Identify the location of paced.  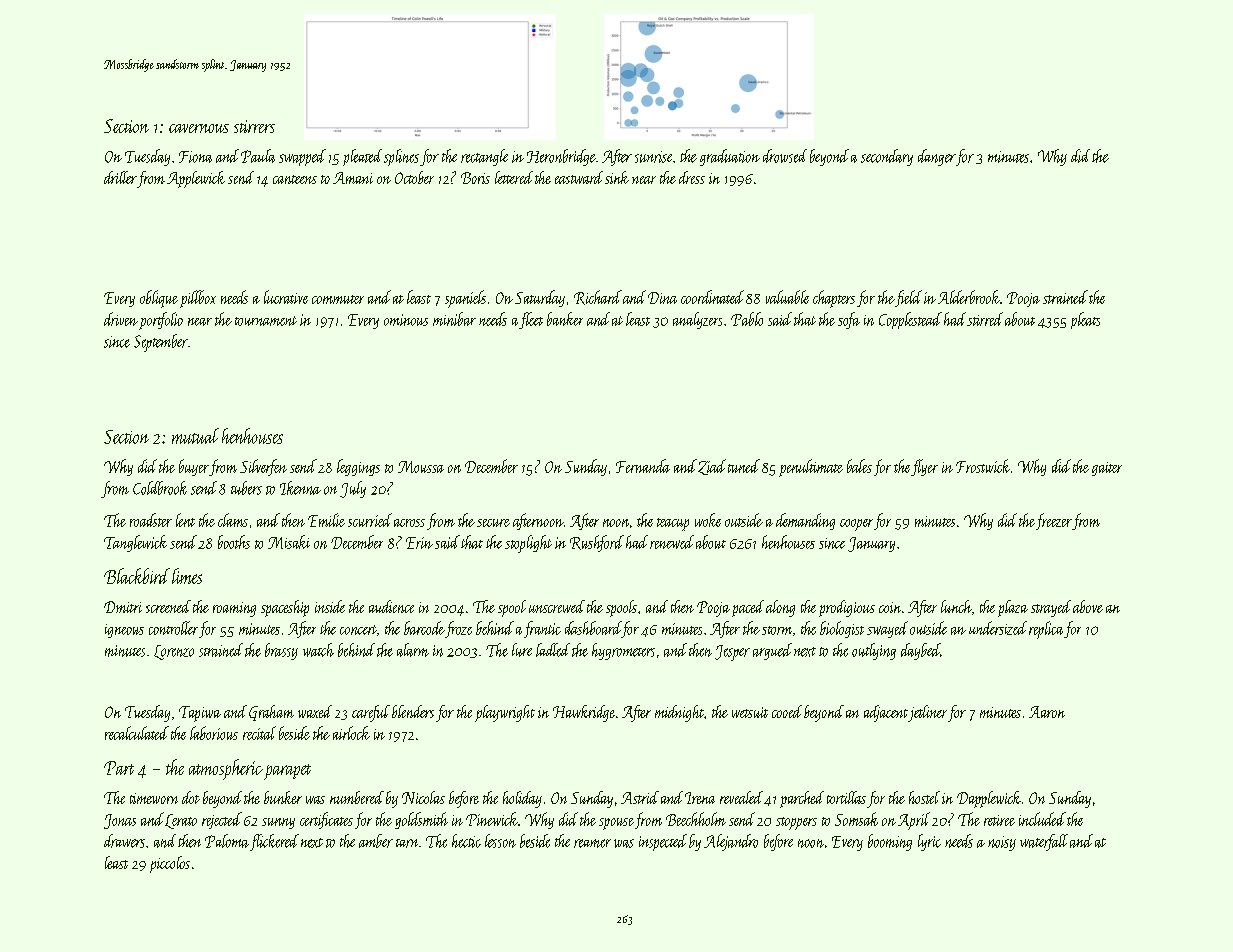
(748, 608).
